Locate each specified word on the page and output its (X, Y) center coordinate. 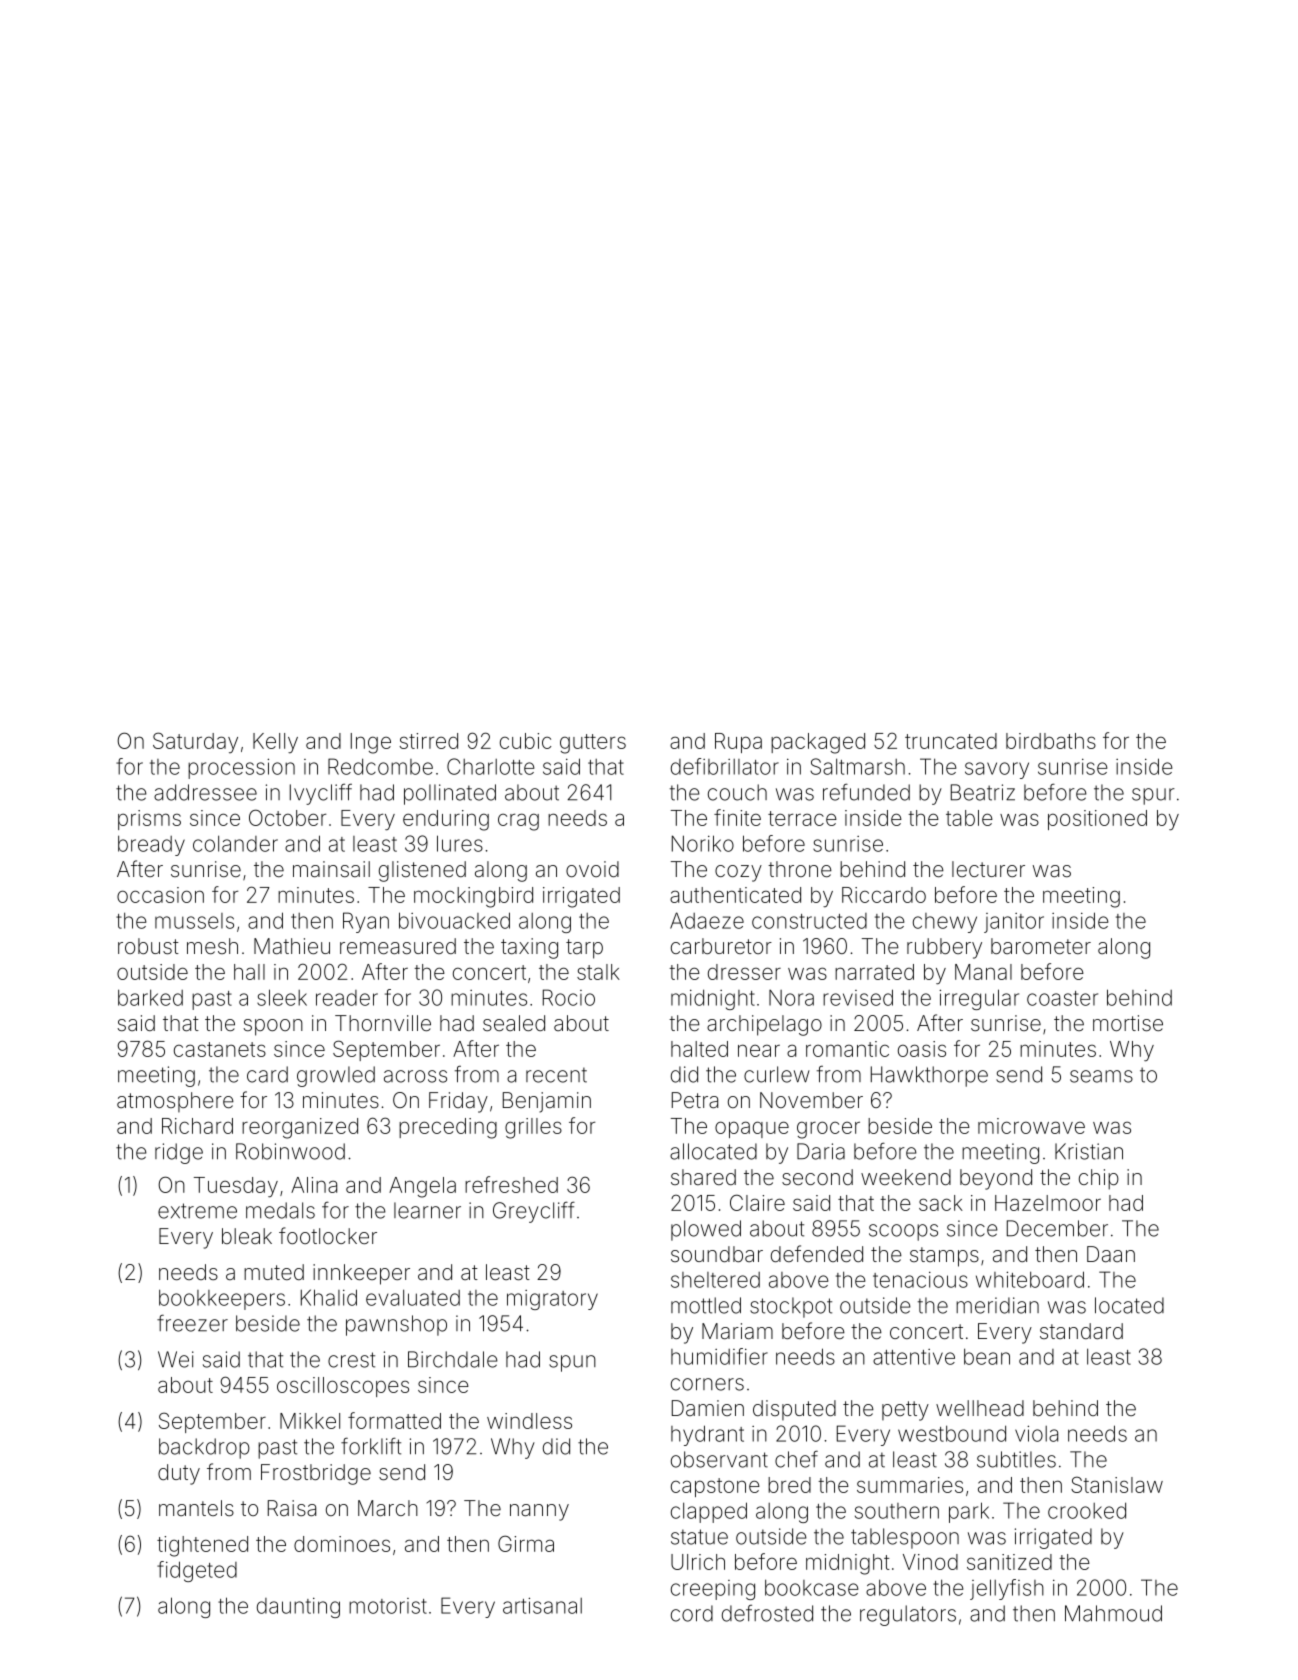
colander (235, 843)
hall (249, 972)
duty (179, 1474)
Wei (176, 1359)
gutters (593, 744)
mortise (1128, 1023)
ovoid (592, 869)
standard (1081, 1331)
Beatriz (983, 792)
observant (719, 1459)
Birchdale (453, 1359)
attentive (914, 1357)
